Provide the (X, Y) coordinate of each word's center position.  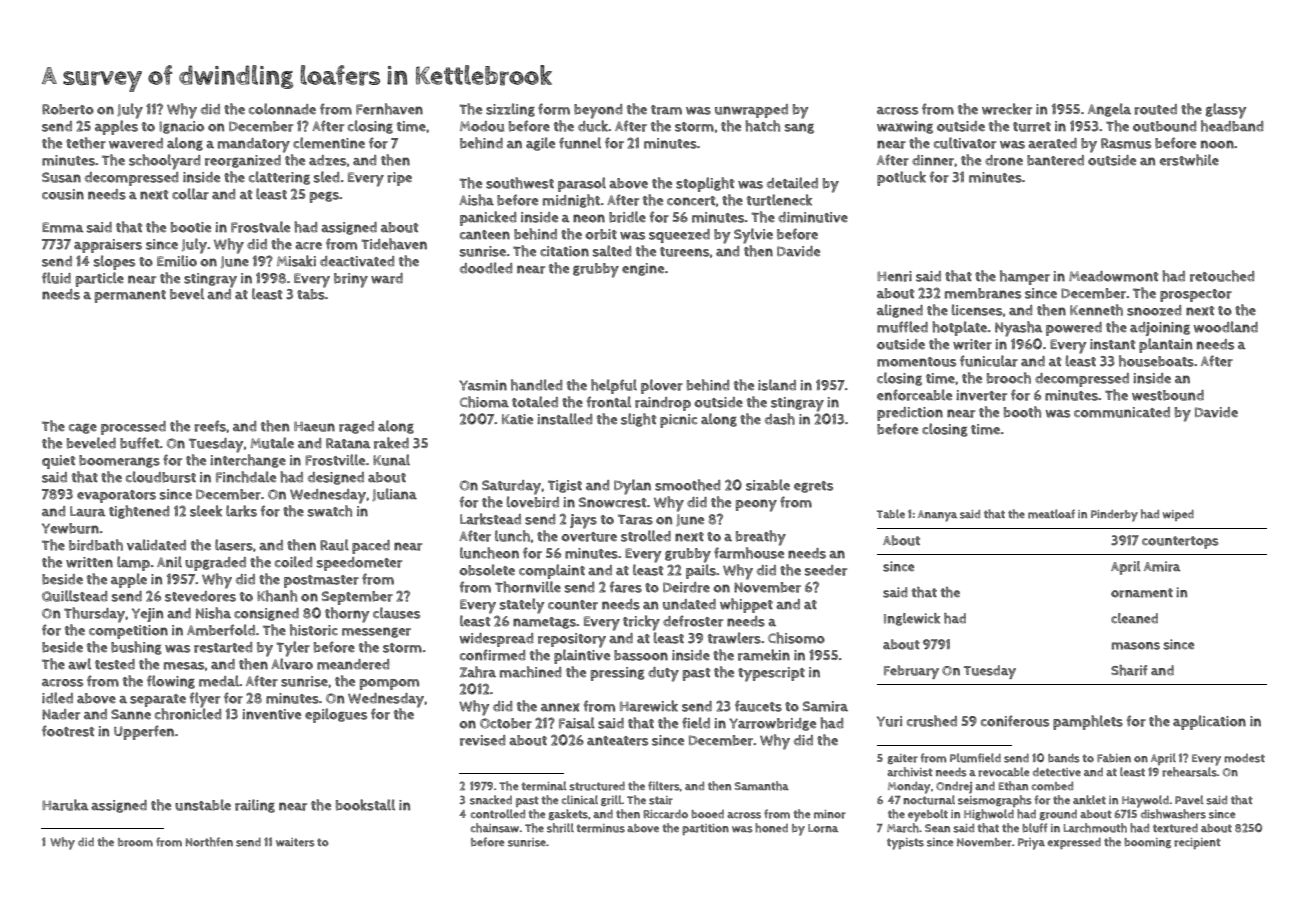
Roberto (68, 109)
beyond (598, 111)
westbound (1168, 395)
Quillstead (74, 596)
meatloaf (1051, 514)
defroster (693, 621)
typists (905, 844)
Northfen (209, 842)
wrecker (1007, 109)
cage (83, 429)
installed (564, 419)
